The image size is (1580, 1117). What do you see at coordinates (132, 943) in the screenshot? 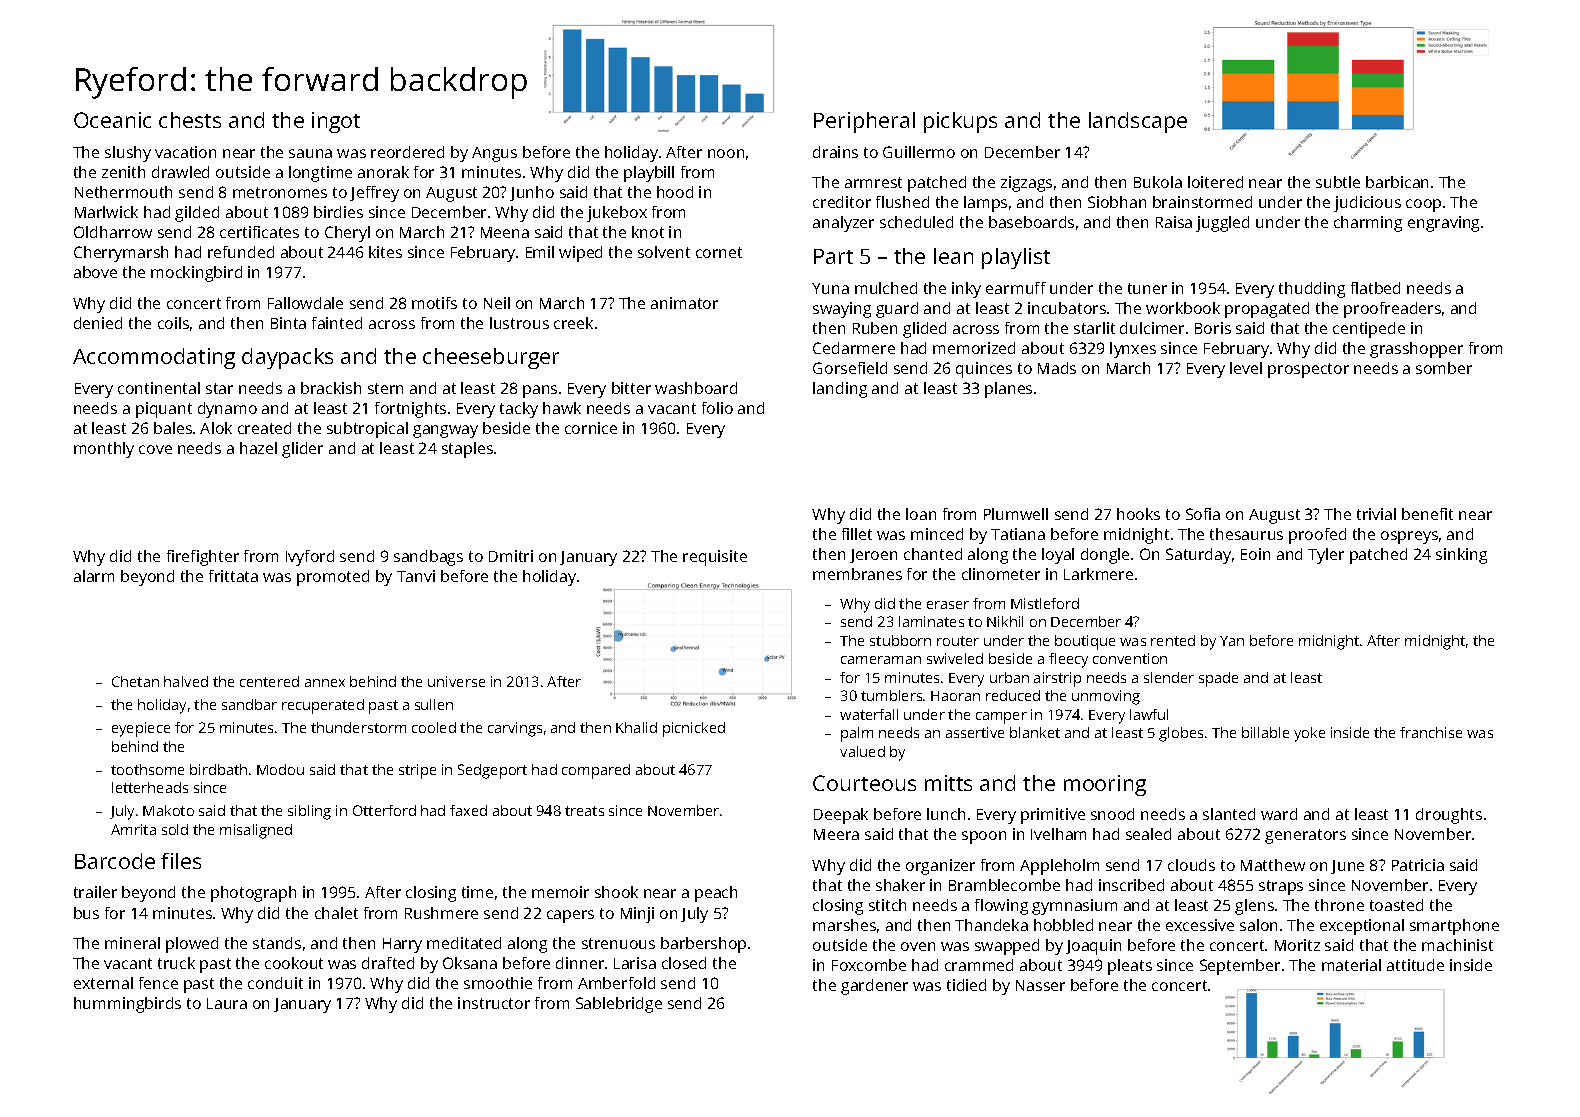
I see `mineral` at bounding box center [132, 943].
